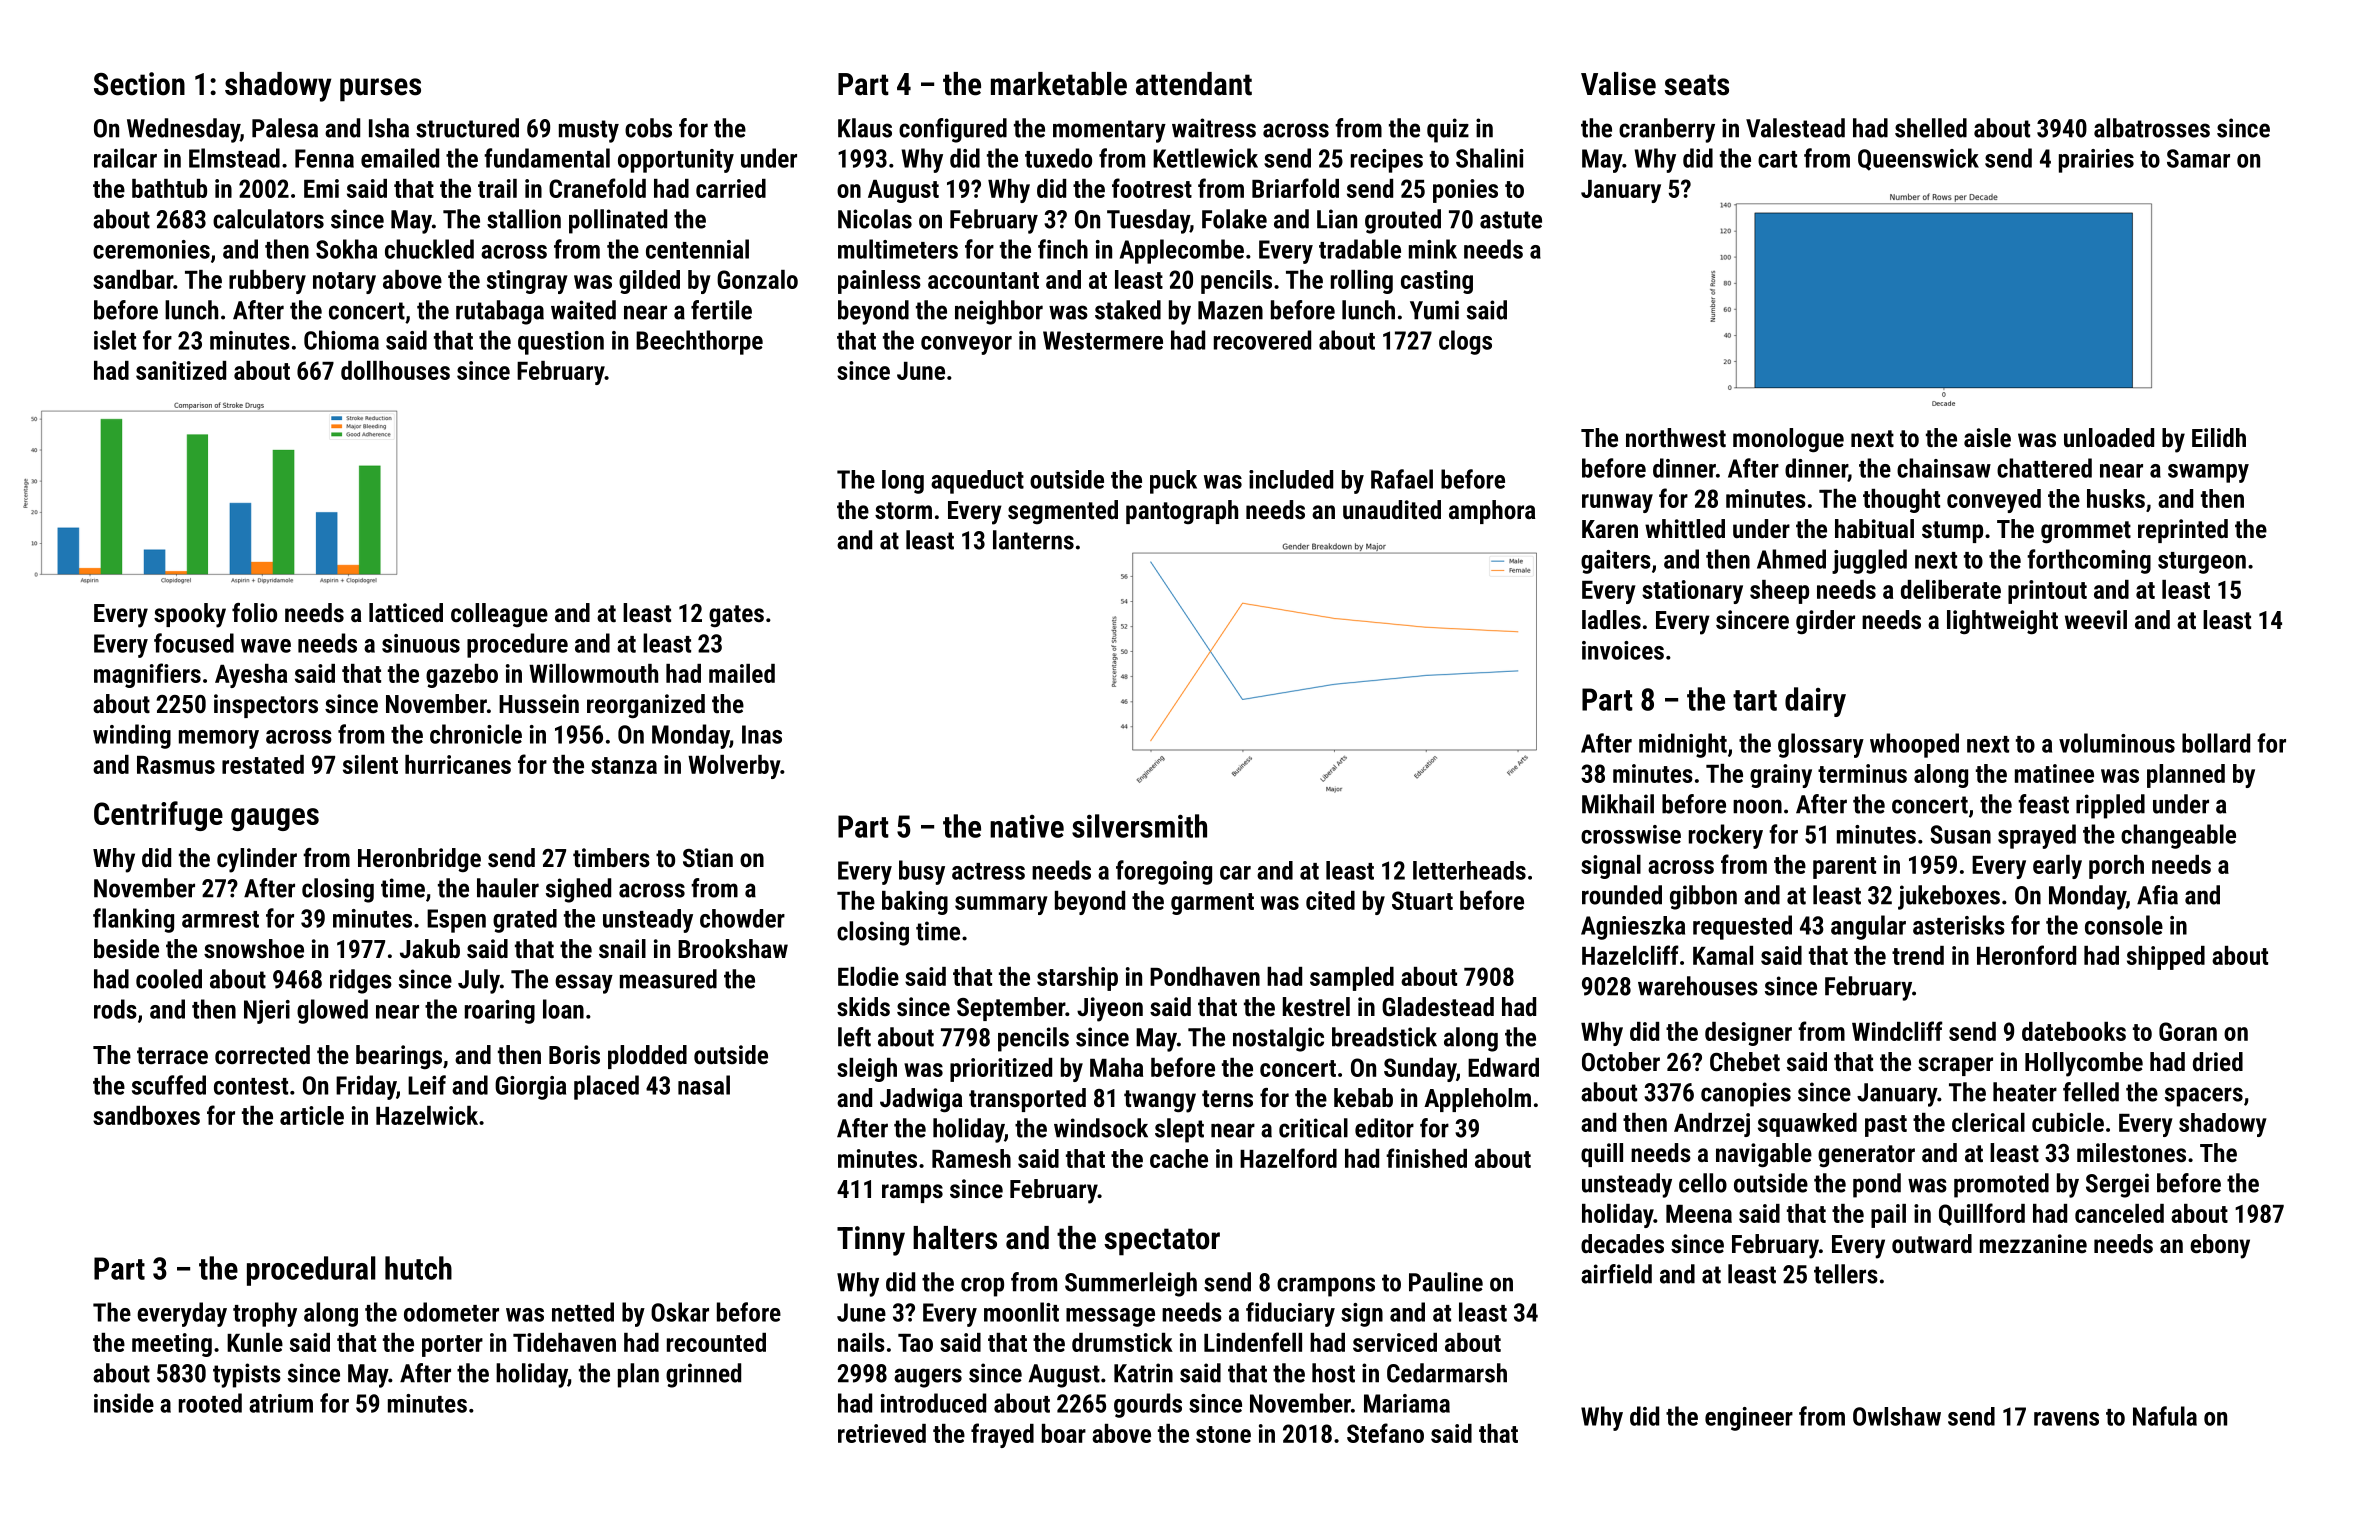  Describe the element at coordinates (977, 482) in the screenshot. I see `aqueduct` at that location.
